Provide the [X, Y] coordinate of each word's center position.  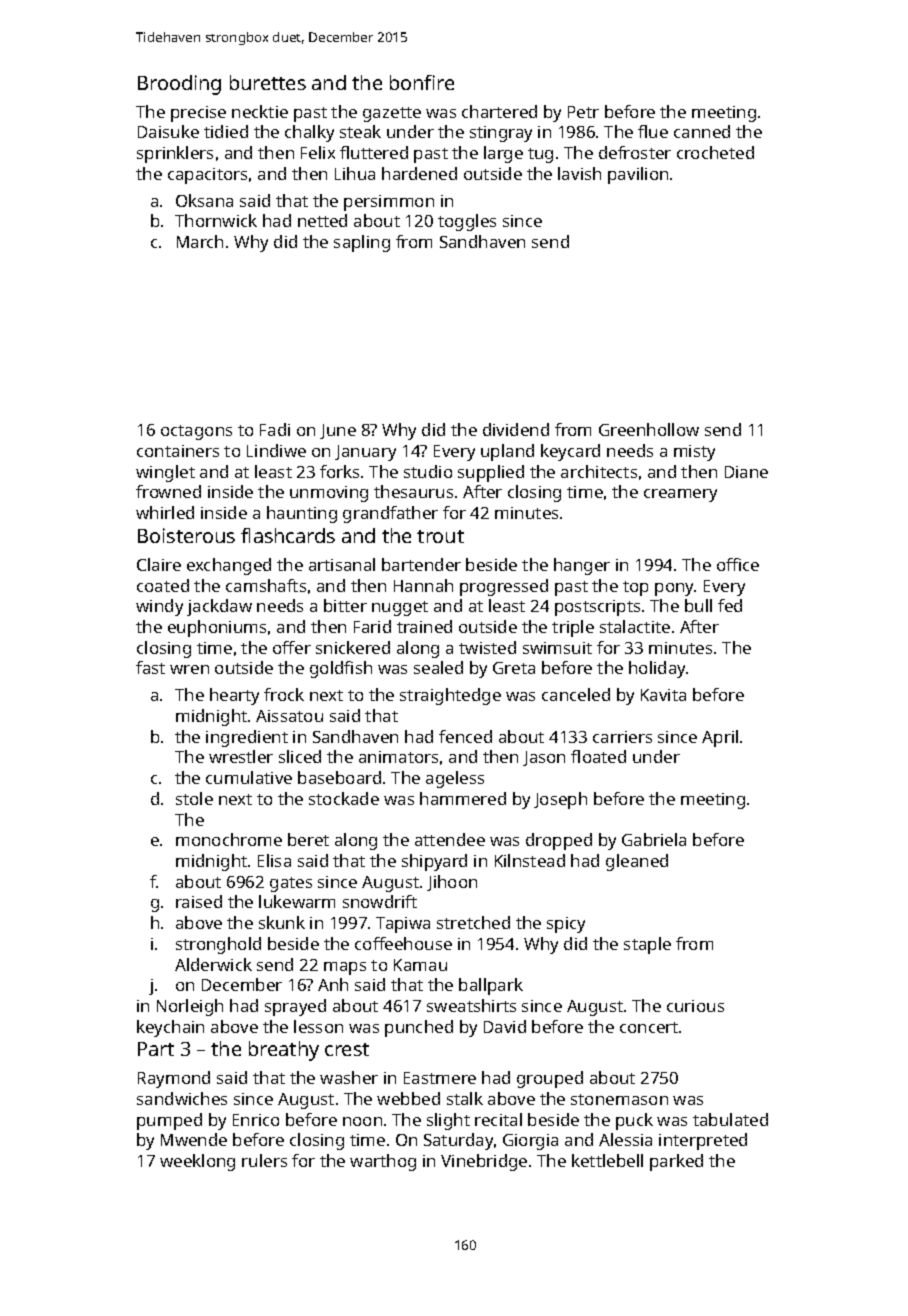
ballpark [491, 986]
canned [702, 131]
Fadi [275, 429]
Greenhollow [649, 429]
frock [284, 694]
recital [498, 1119]
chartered [499, 111]
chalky [309, 133]
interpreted [703, 1141]
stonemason [619, 1099]
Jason [544, 758]
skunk [282, 922]
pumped [169, 1121]
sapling [362, 243]
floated [598, 756]
